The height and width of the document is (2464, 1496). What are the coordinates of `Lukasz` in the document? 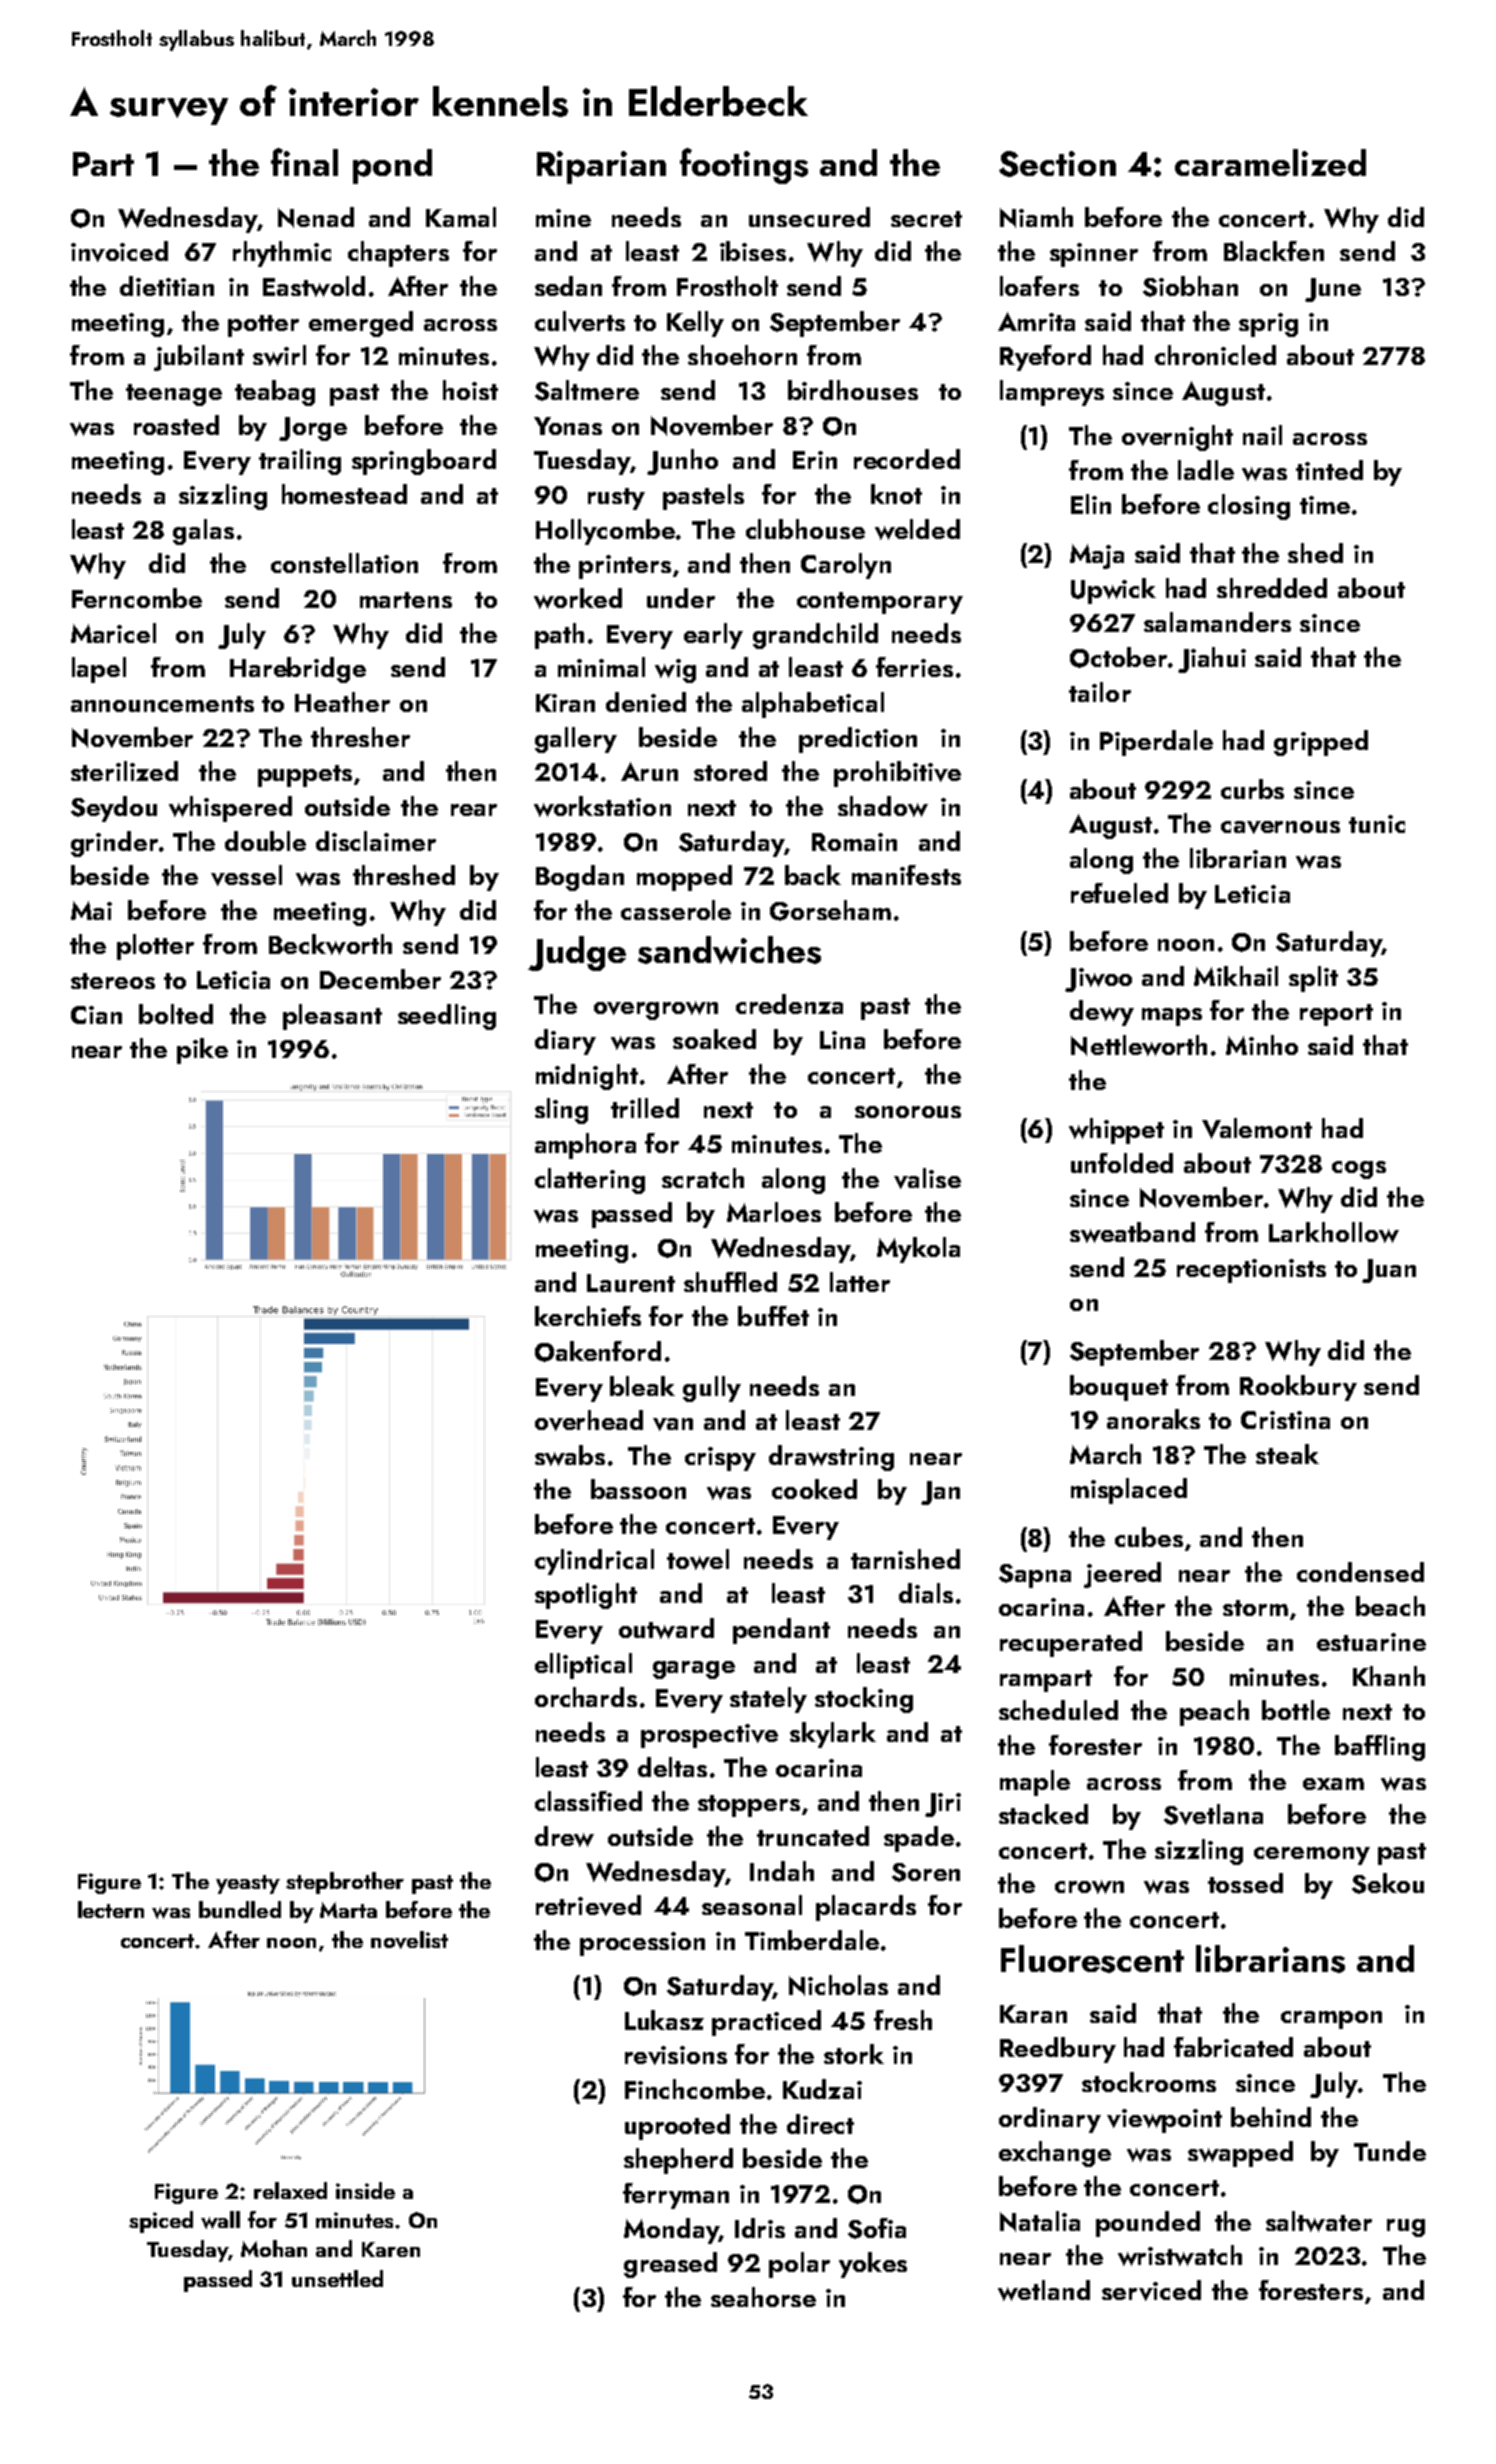 It's located at (664, 2020).
